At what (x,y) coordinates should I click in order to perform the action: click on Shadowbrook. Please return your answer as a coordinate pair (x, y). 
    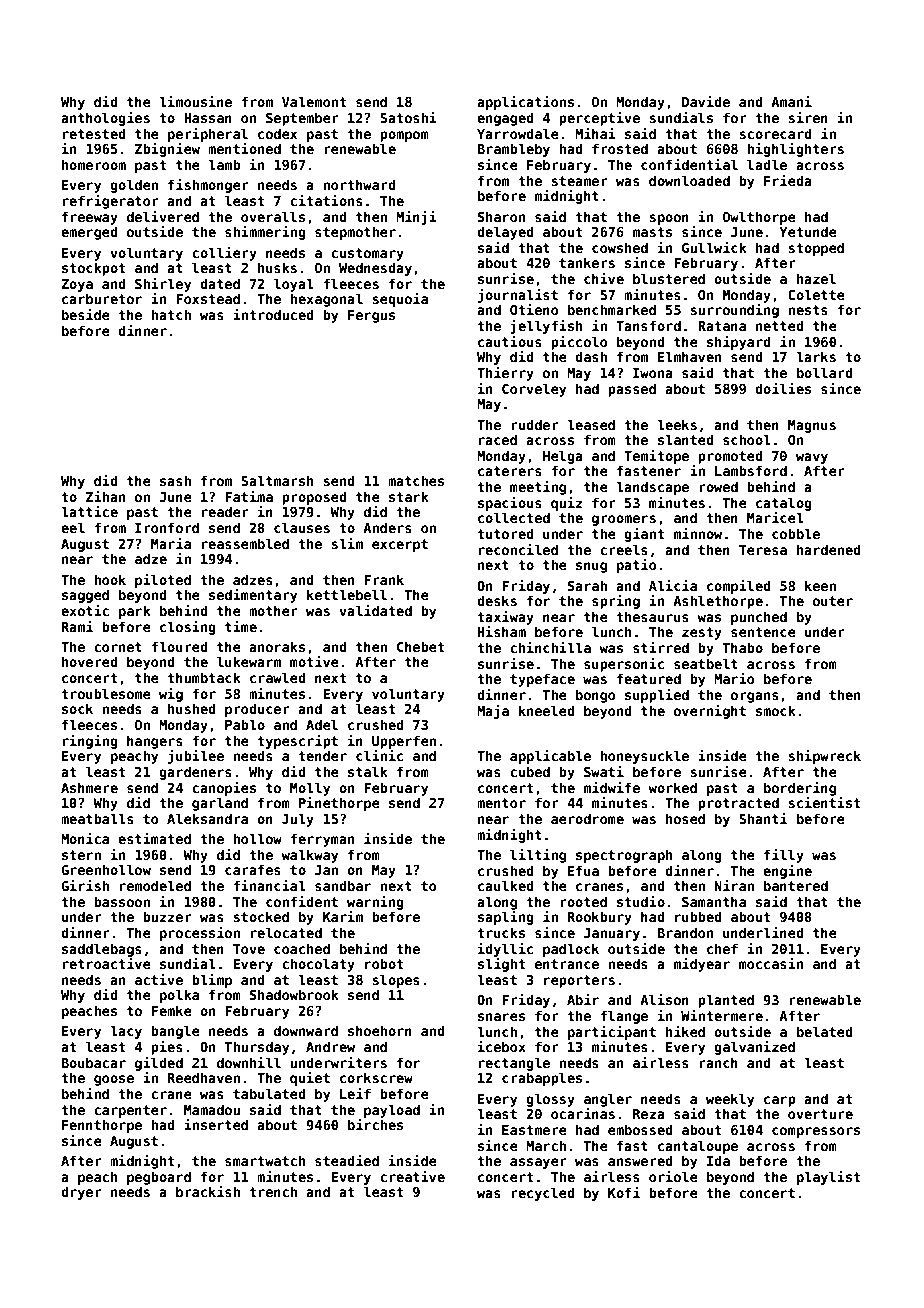
    Looking at the image, I should click on (294, 994).
